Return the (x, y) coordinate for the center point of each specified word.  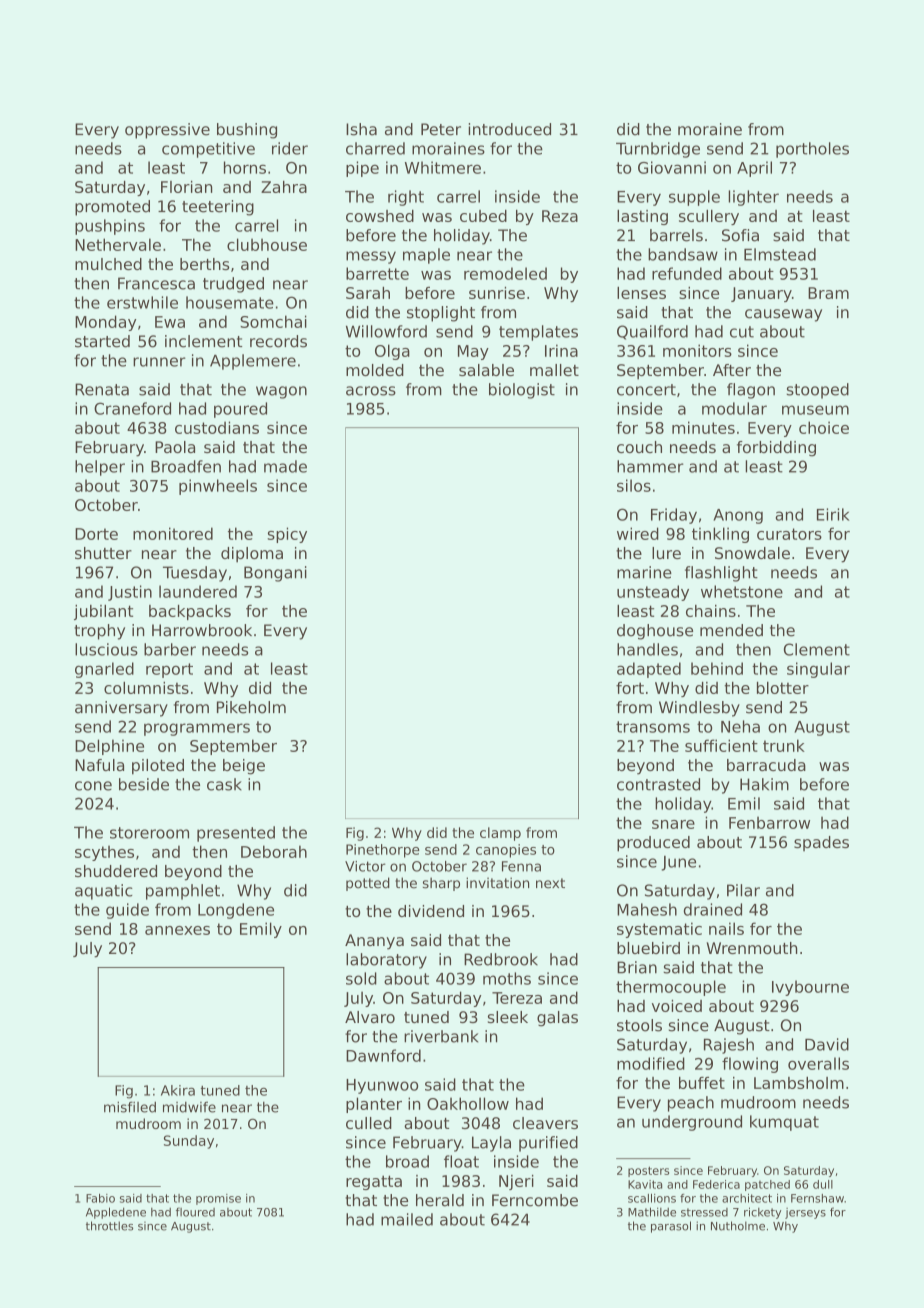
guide (127, 911)
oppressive (167, 131)
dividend (431, 911)
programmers (197, 729)
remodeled (505, 273)
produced (653, 844)
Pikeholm (251, 707)
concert (646, 390)
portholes (812, 150)
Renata (102, 389)
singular (818, 670)
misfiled (130, 1107)
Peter (441, 129)
